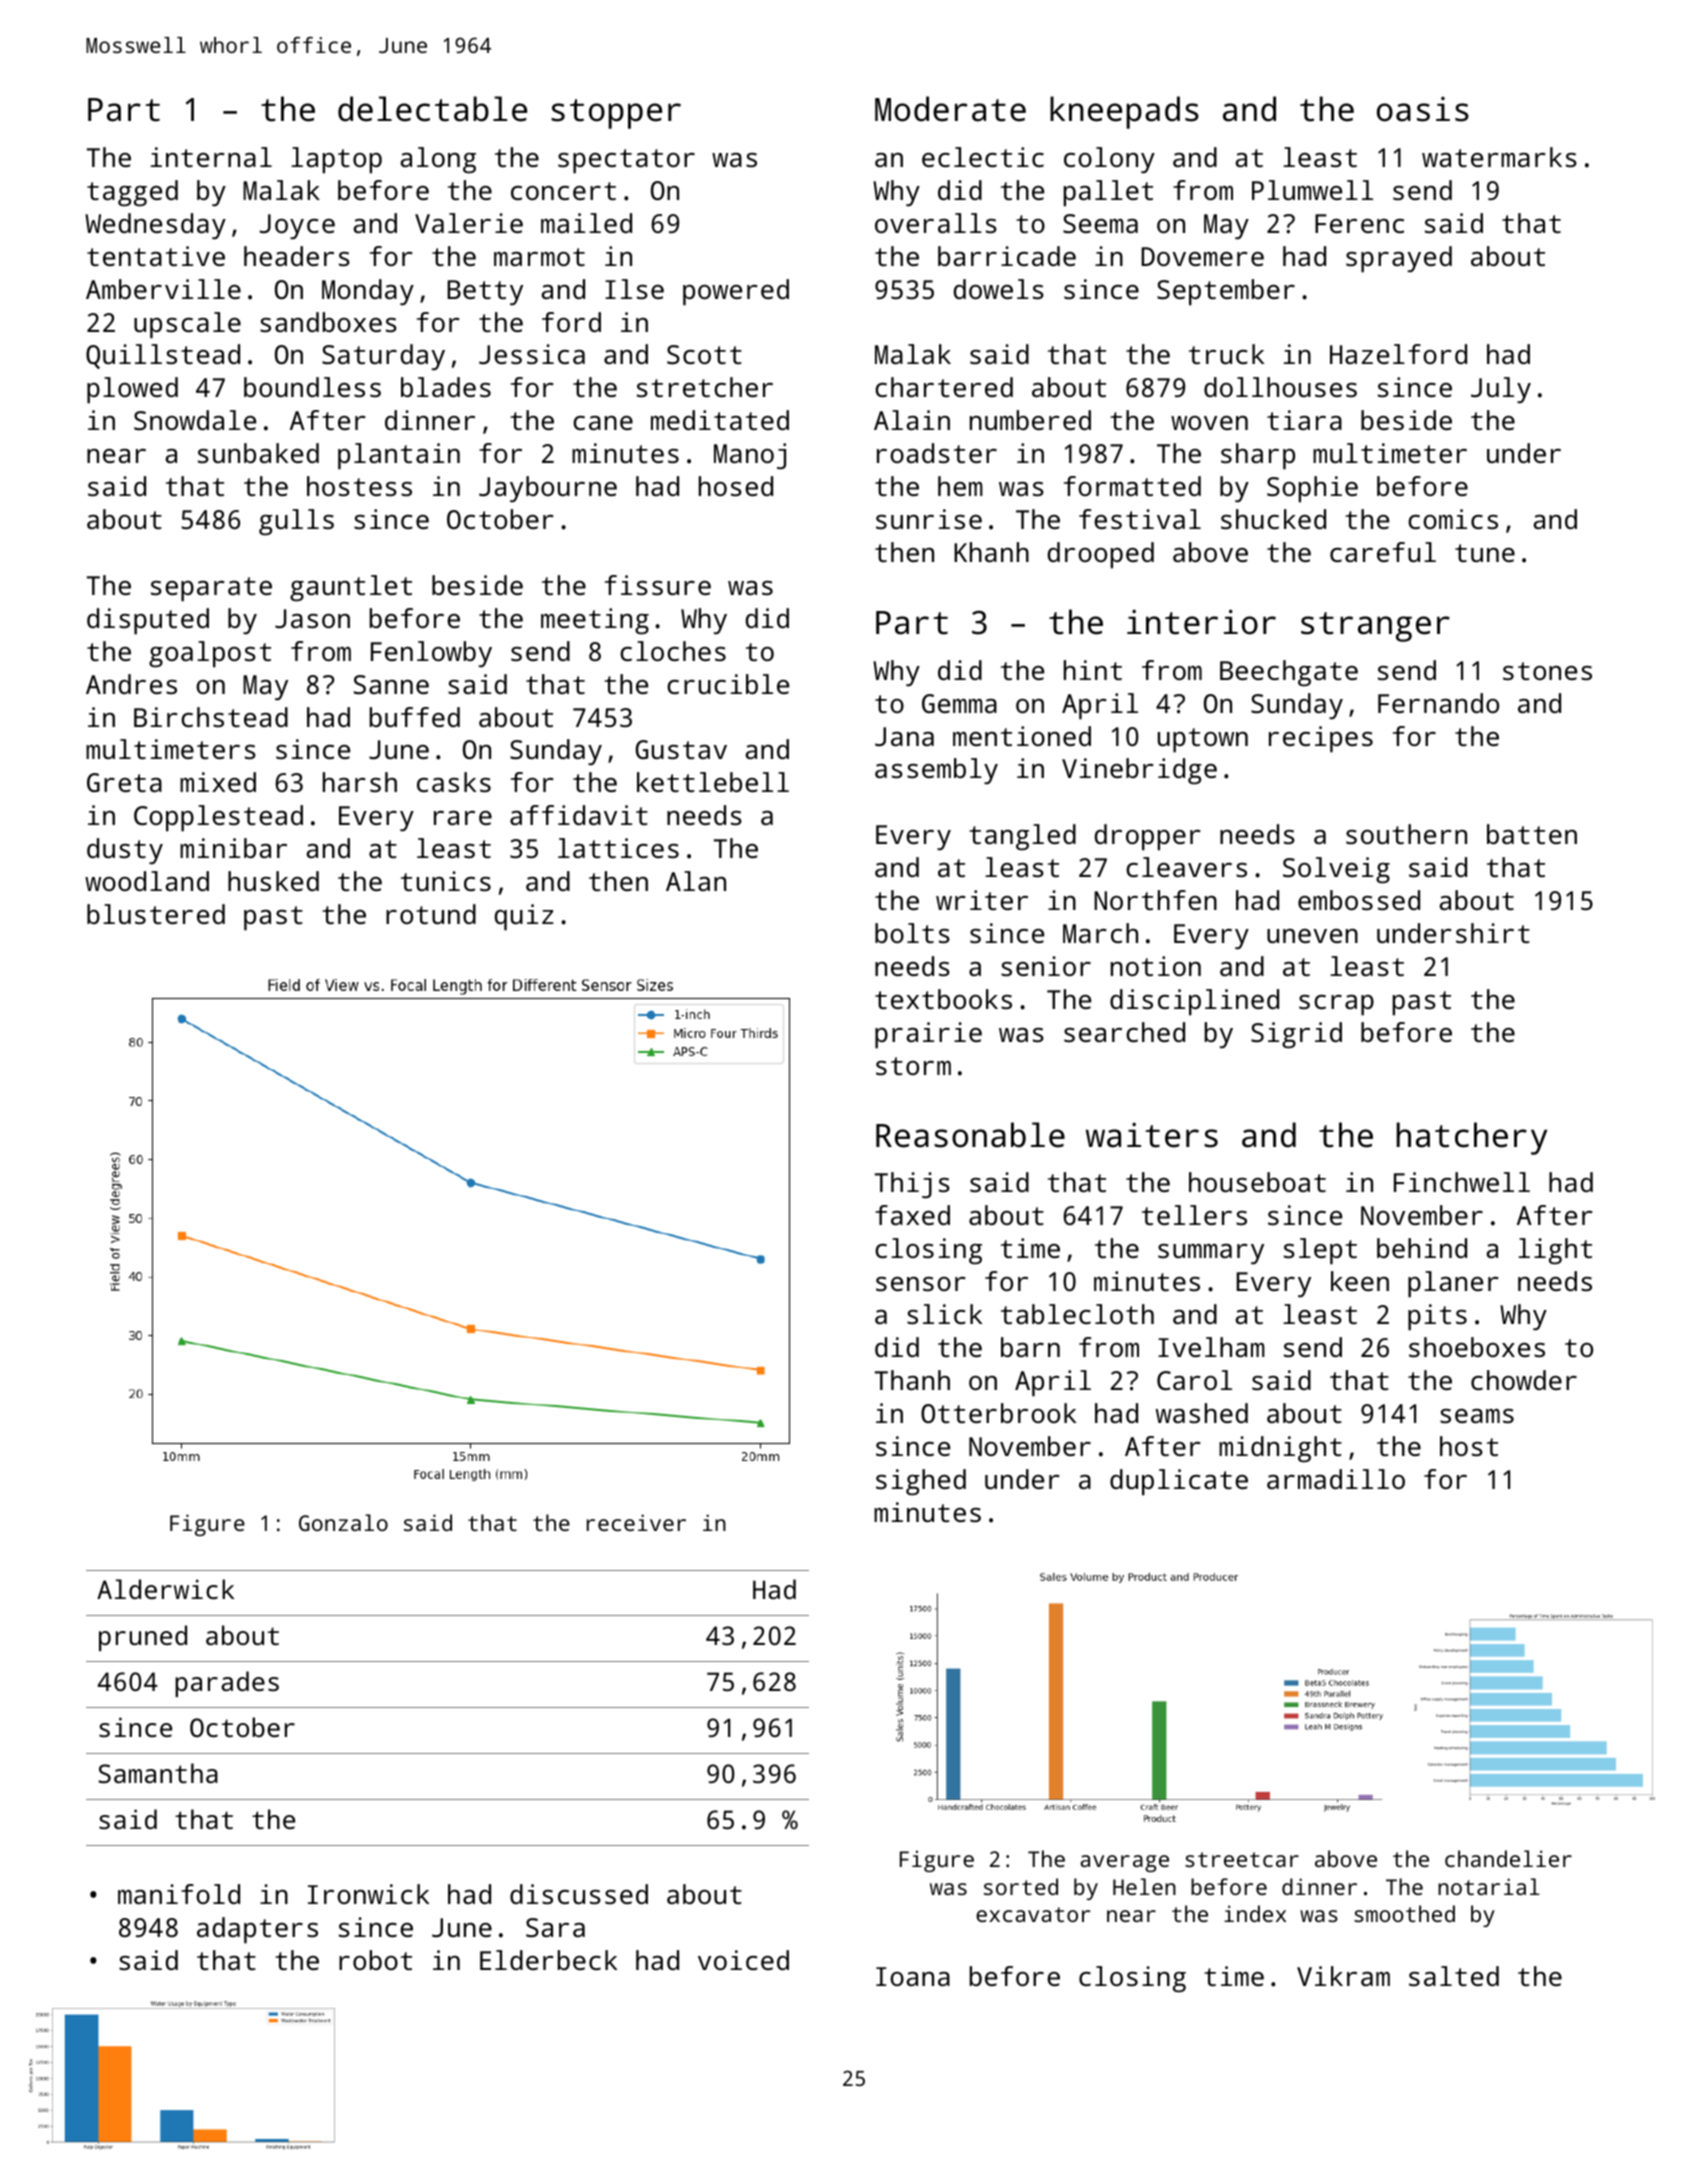  I want to click on Jaybourne, so click(548, 489).
